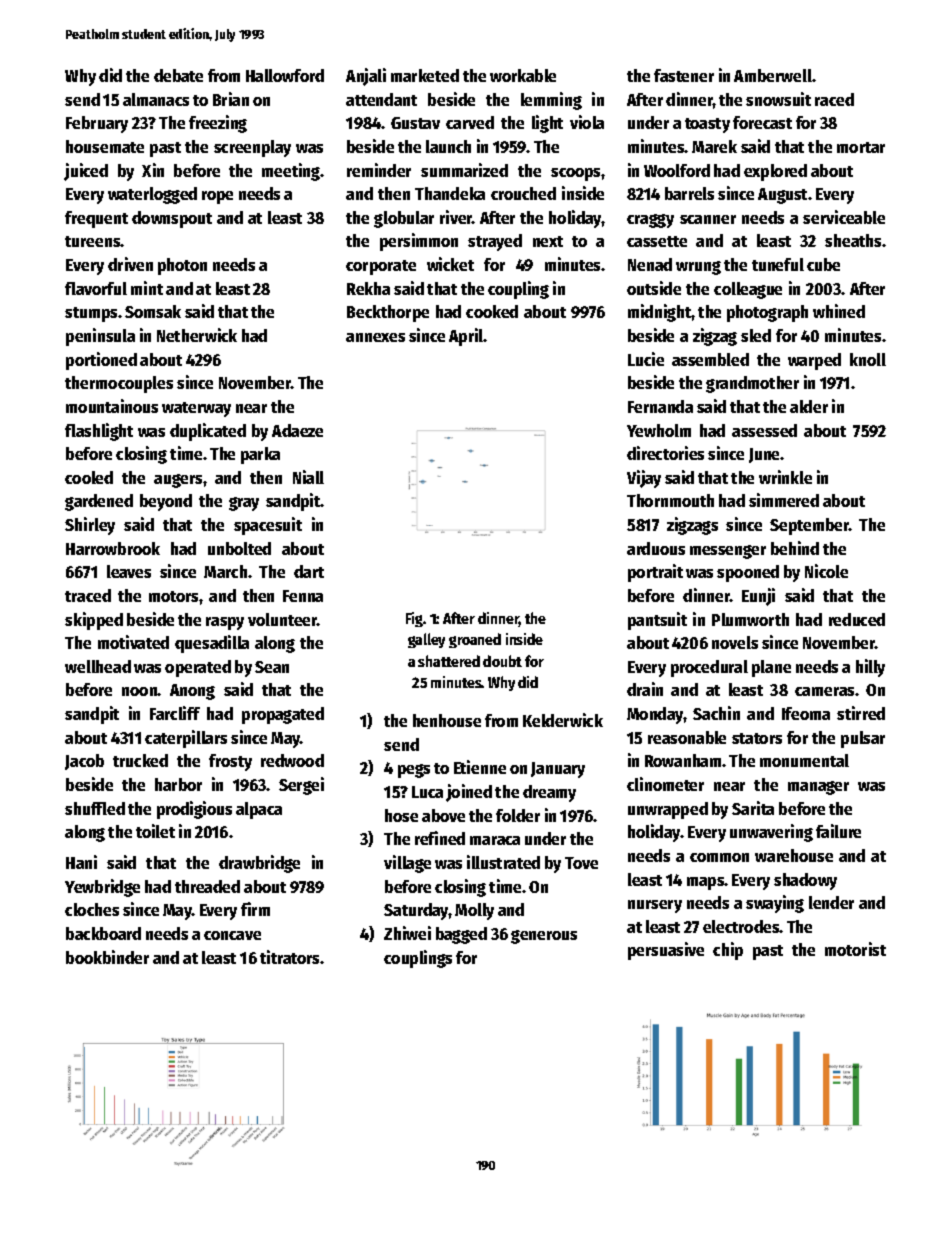 Image resolution: width=952 pixels, height=1233 pixels. What do you see at coordinates (107, 957) in the image?
I see `bookbinder` at bounding box center [107, 957].
